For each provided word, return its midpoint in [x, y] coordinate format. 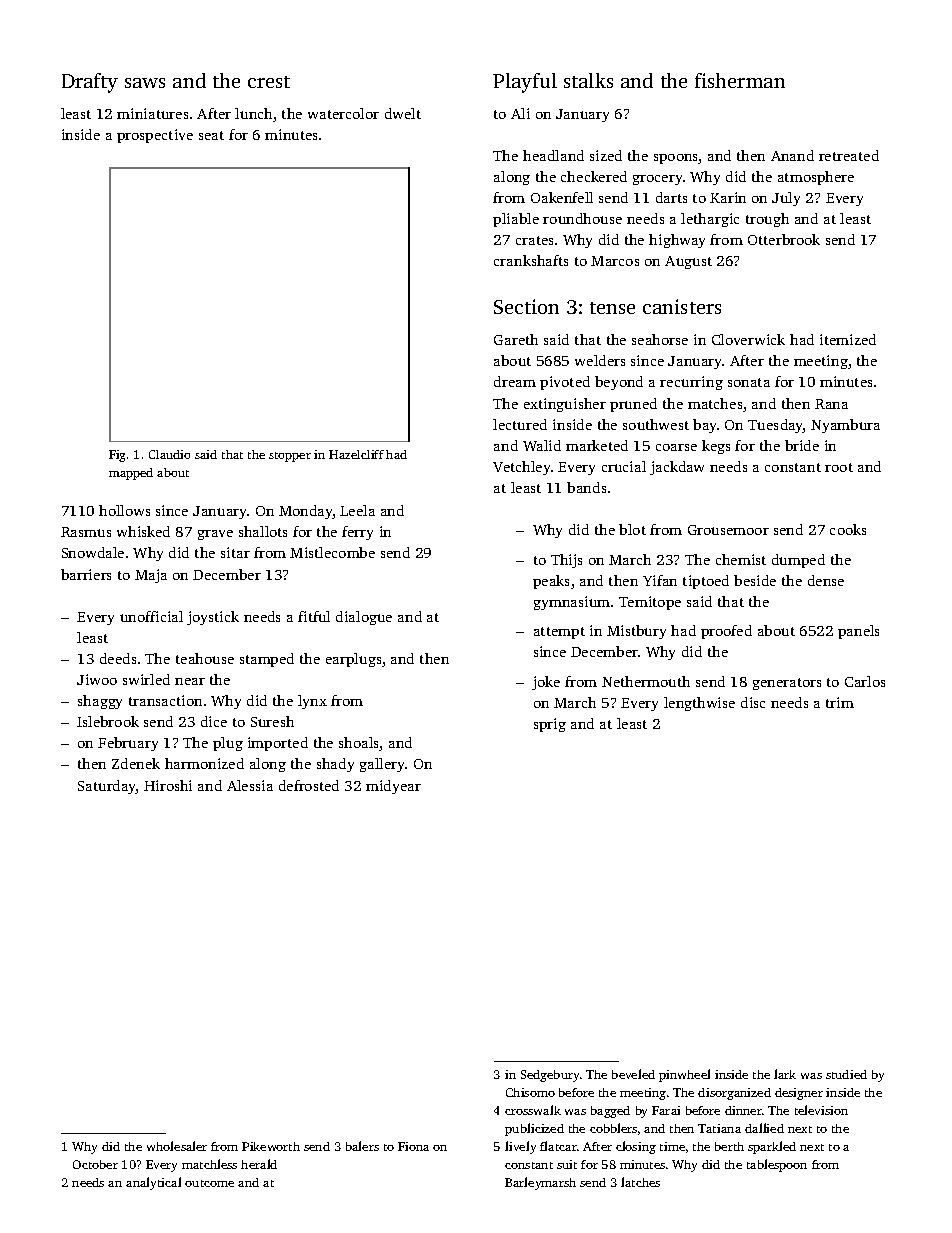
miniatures [152, 113]
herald [259, 1164]
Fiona [413, 1146]
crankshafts [531, 260]
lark [785, 1074]
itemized [848, 339]
